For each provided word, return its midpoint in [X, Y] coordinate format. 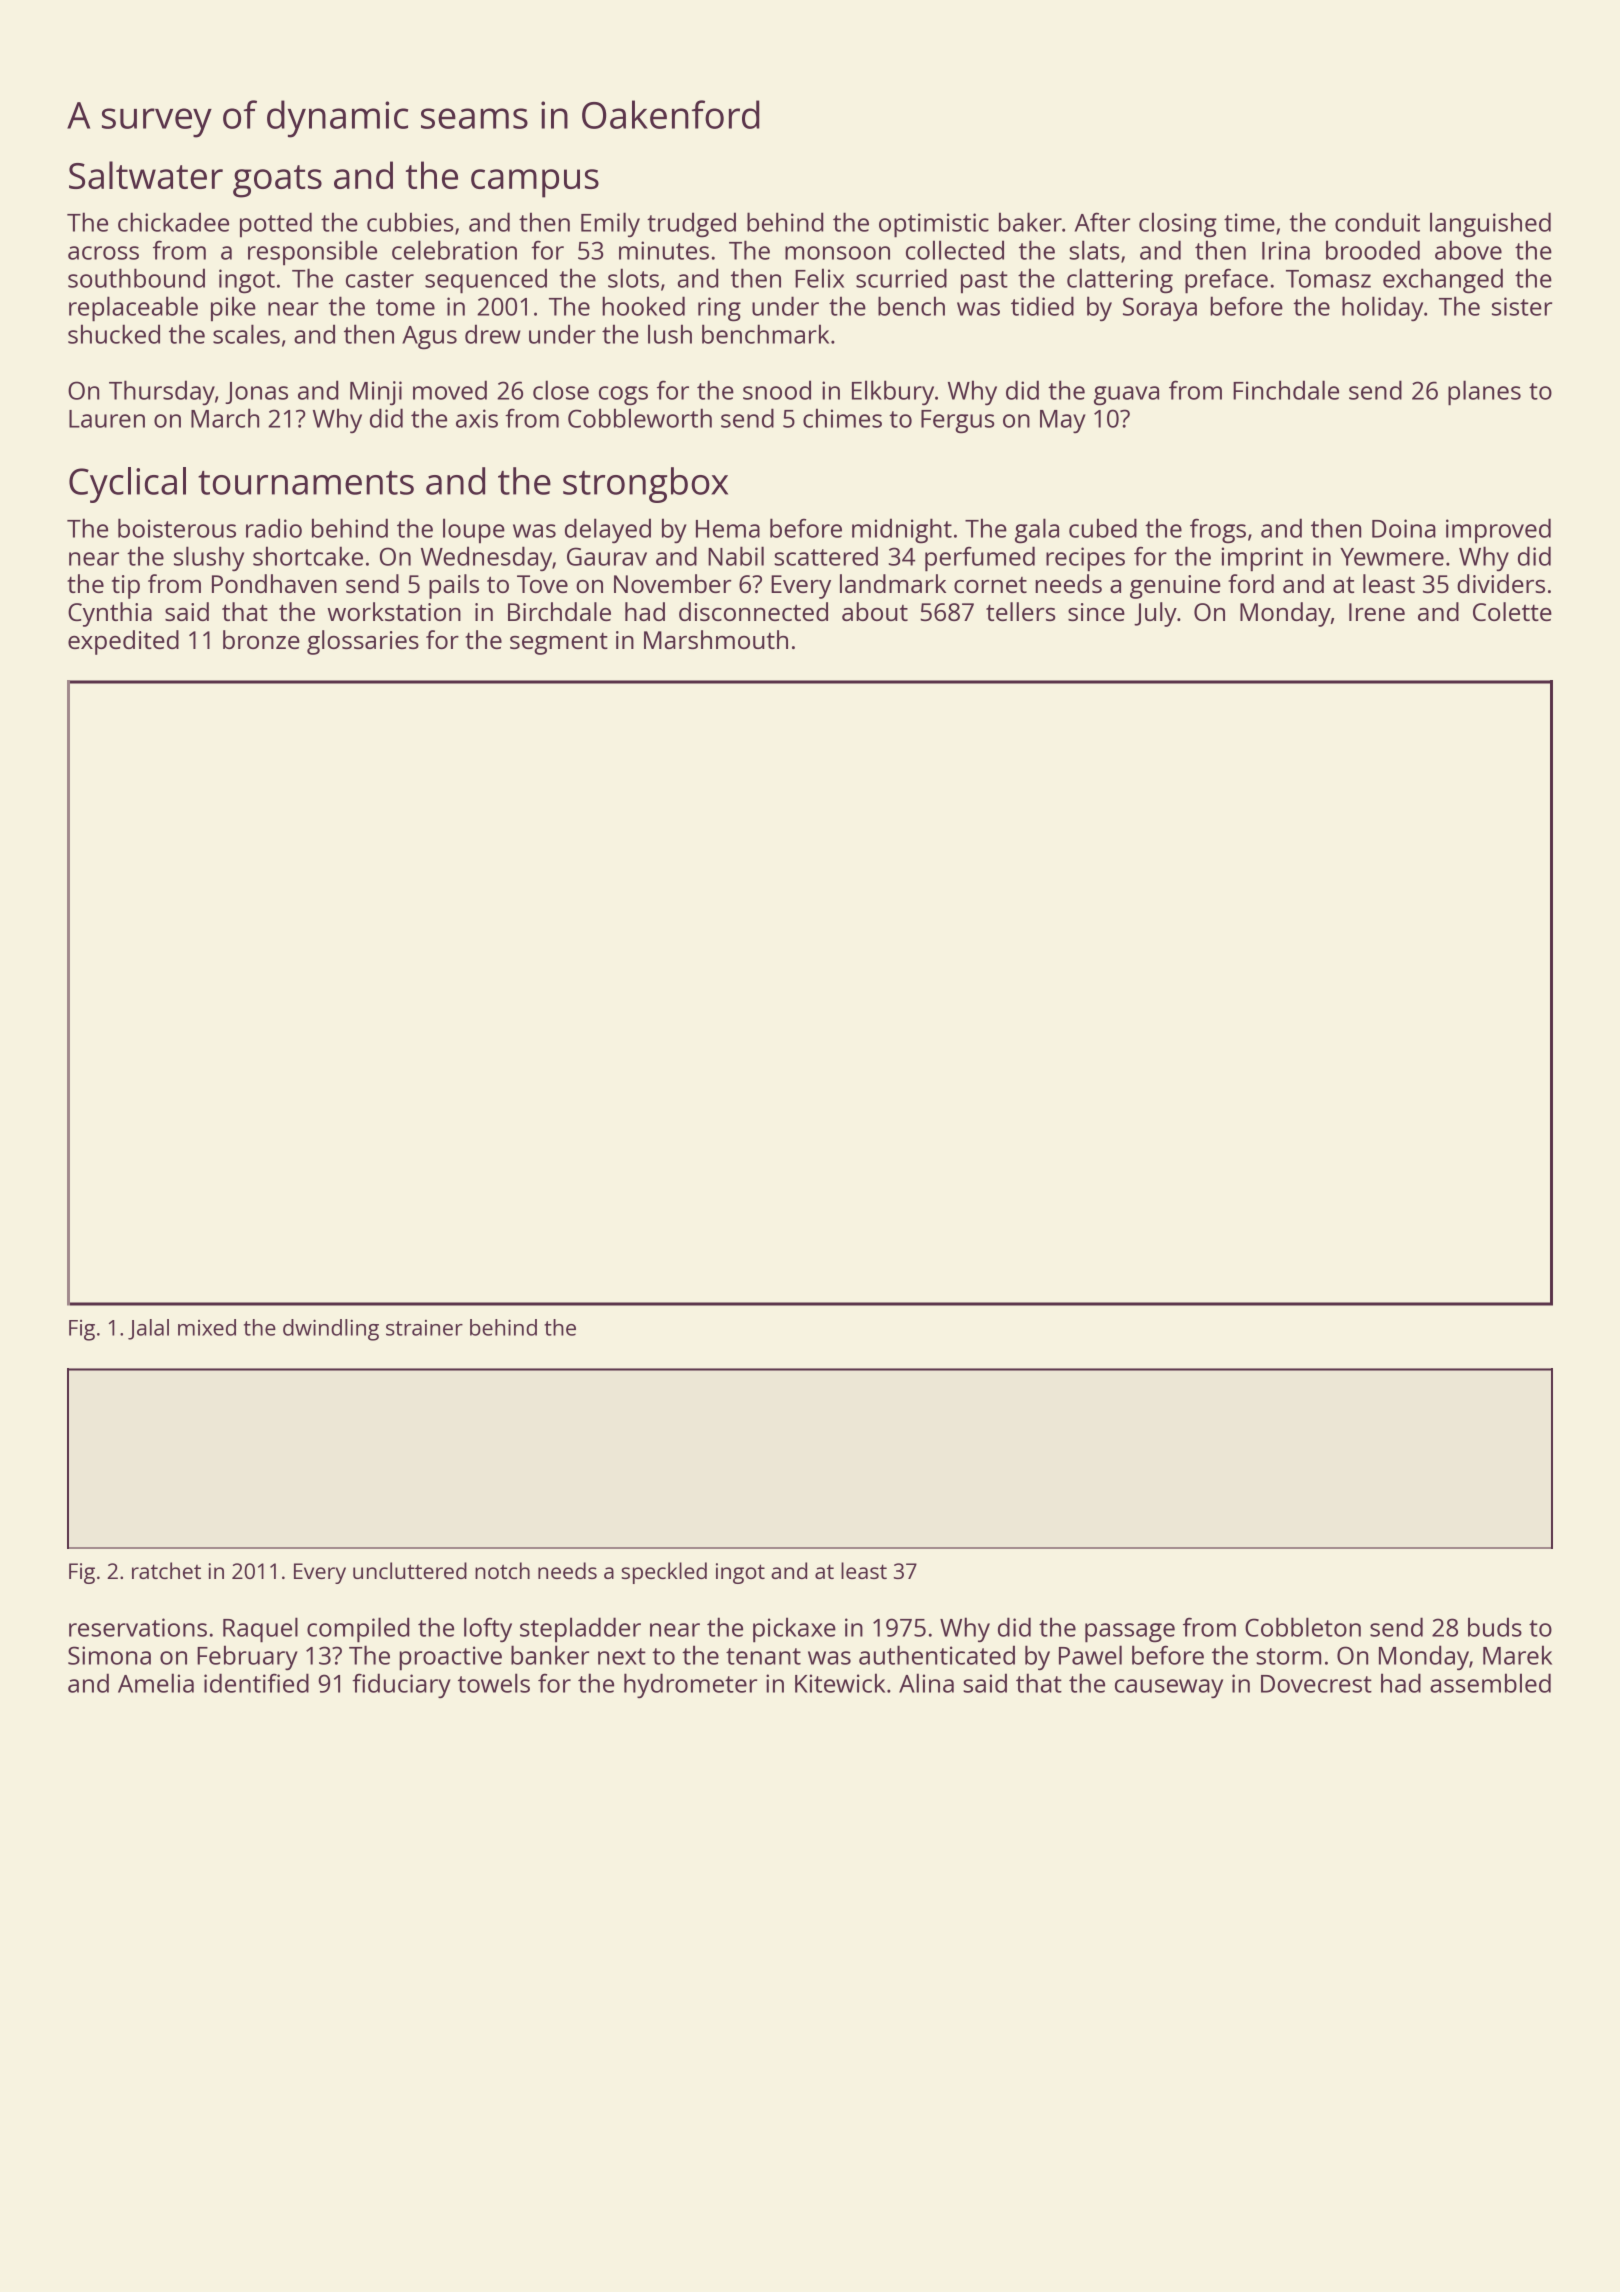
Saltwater [146, 175]
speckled [664, 1573]
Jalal [148, 1329]
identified [256, 1683]
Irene [1377, 612]
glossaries [363, 642]
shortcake [308, 556]
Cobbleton [1303, 1627]
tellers [1020, 611]
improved [1498, 531]
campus [535, 183]
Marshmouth [716, 639]
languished [1490, 225]
